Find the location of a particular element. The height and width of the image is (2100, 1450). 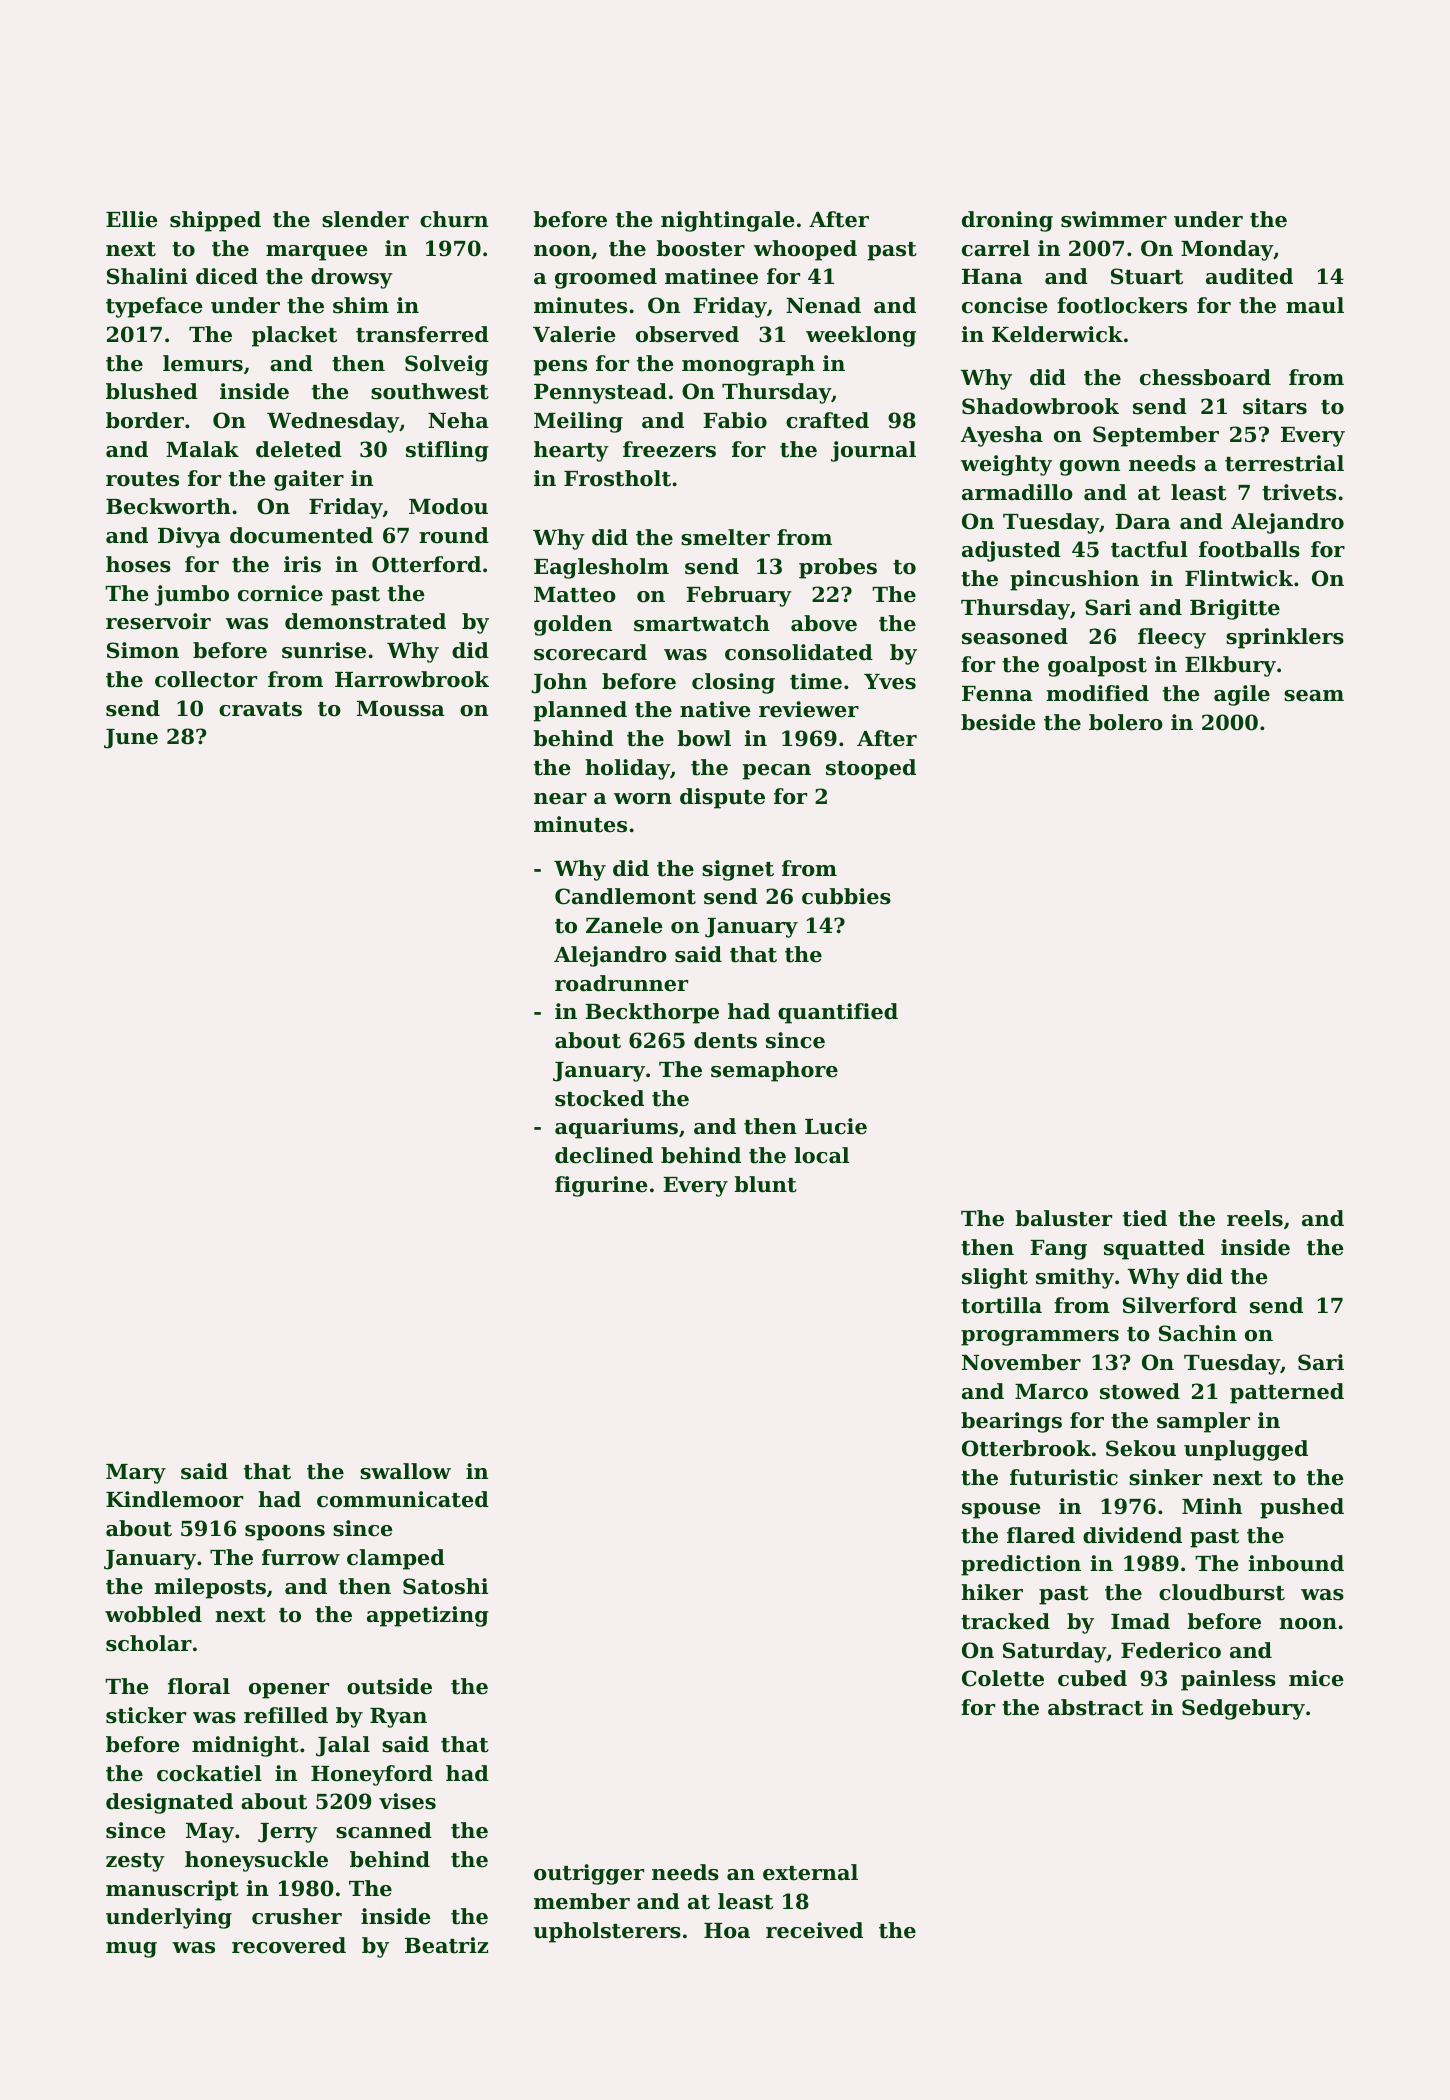

tortilla is located at coordinates (1001, 1305).
